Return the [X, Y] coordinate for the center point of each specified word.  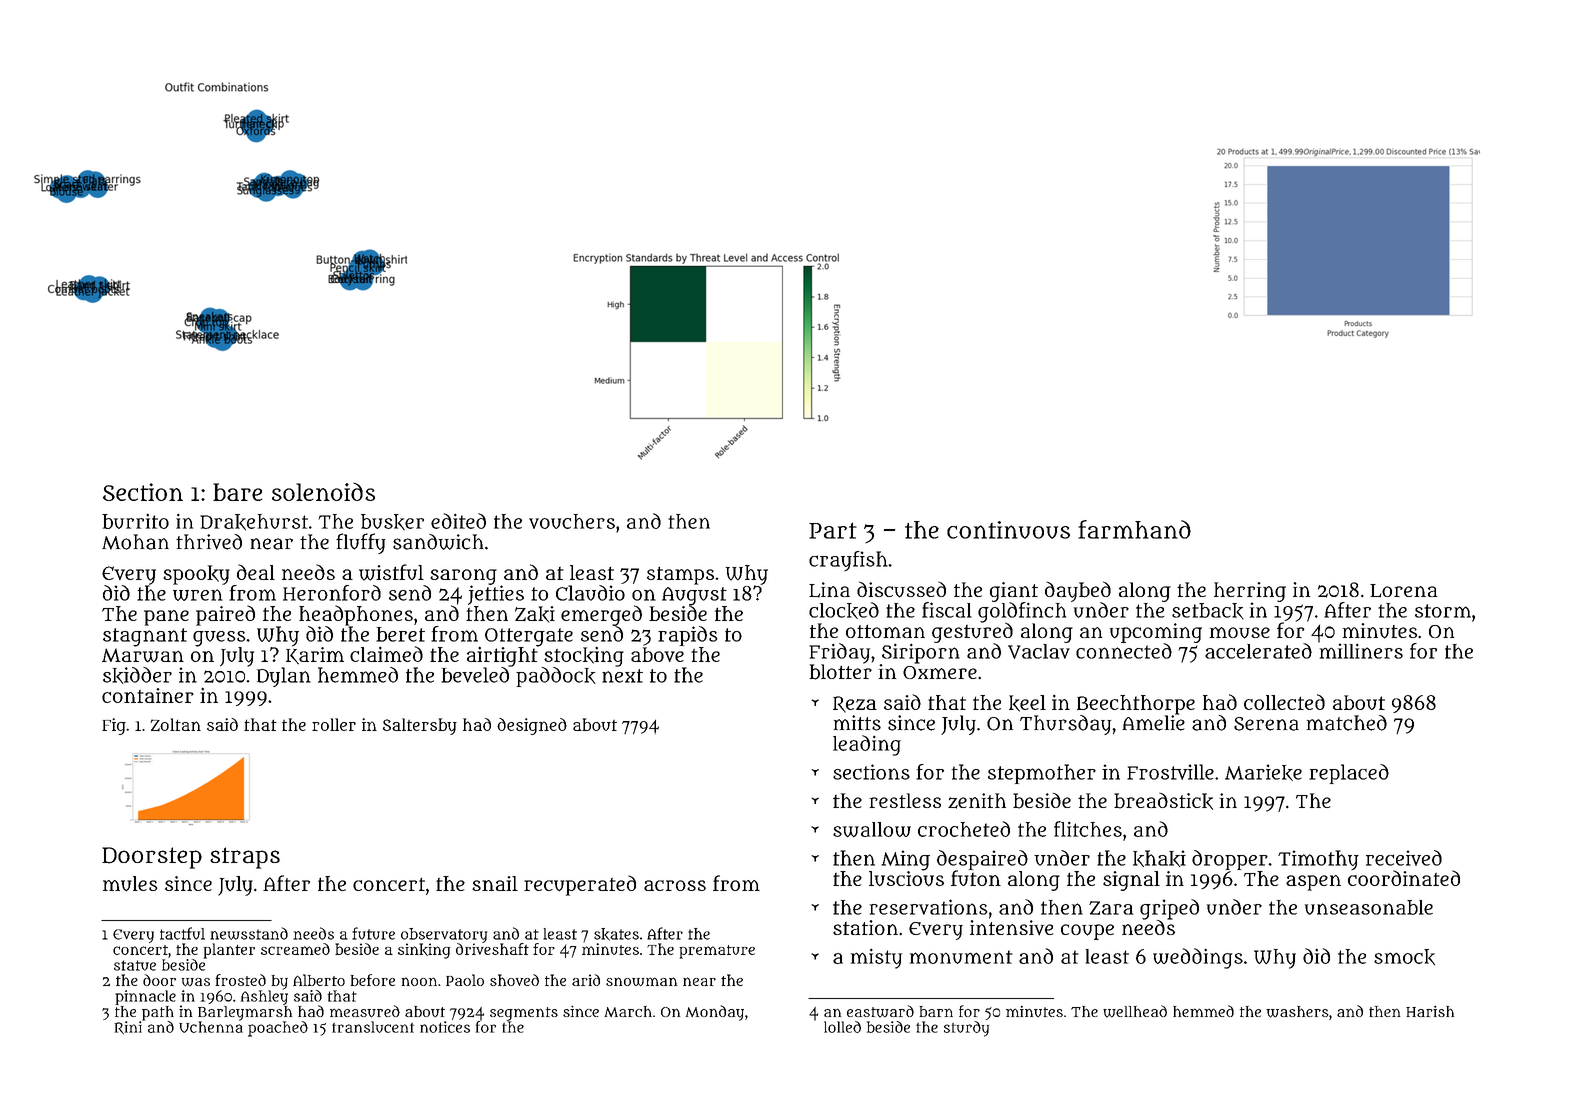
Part [833, 530]
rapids [687, 636]
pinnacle [145, 997]
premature [717, 952]
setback [1208, 611]
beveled [475, 675]
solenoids [323, 491]
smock [1404, 957]
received [1404, 858]
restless [905, 800]
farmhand [1134, 529]
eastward [880, 1011]
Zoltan [175, 724]
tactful [182, 933]
